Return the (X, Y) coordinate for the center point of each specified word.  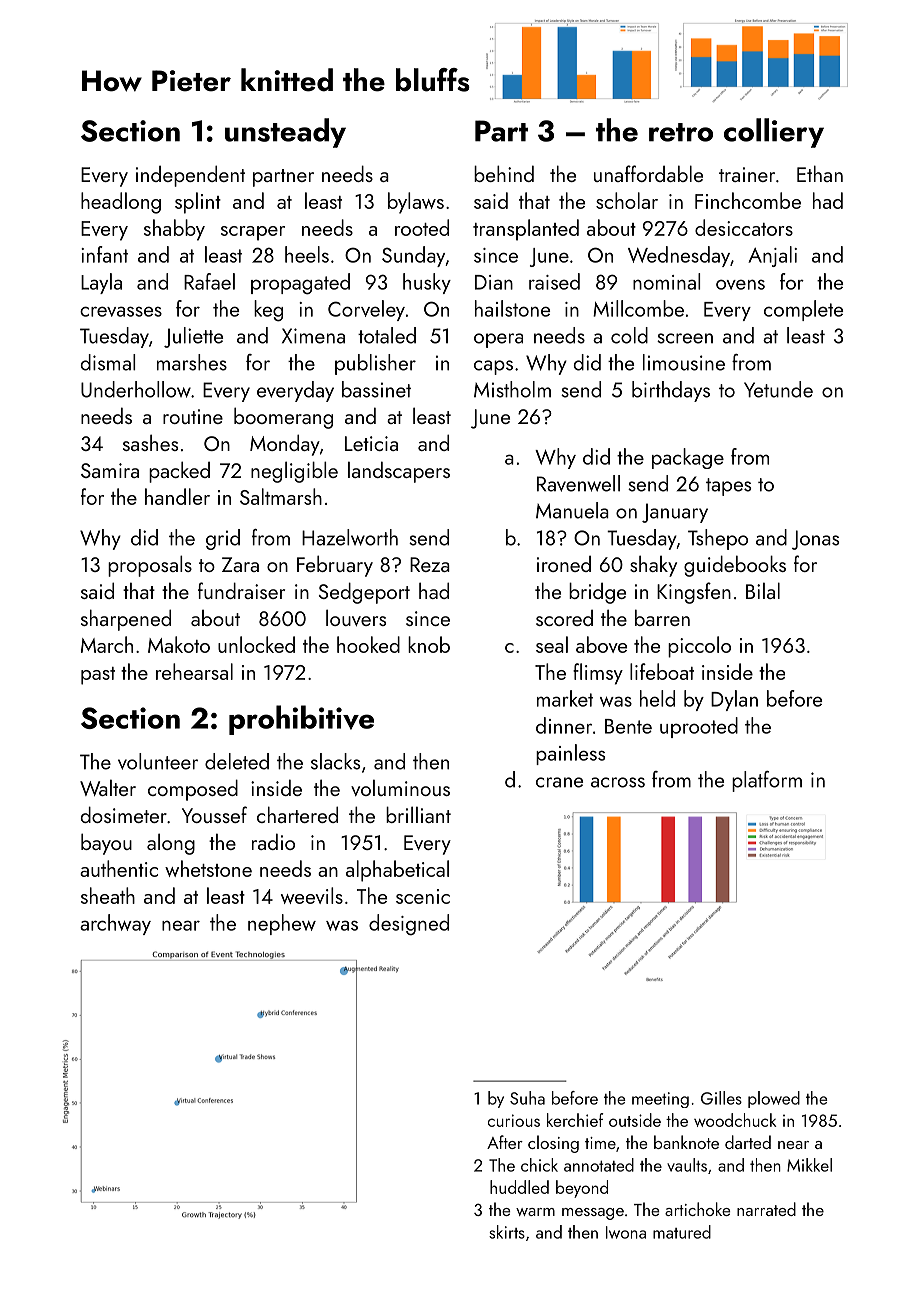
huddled (519, 1187)
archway (115, 924)
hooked (368, 644)
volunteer (158, 761)
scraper (253, 233)
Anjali (772, 256)
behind (504, 173)
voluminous (400, 788)
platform (767, 781)
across (618, 782)
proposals (150, 566)
